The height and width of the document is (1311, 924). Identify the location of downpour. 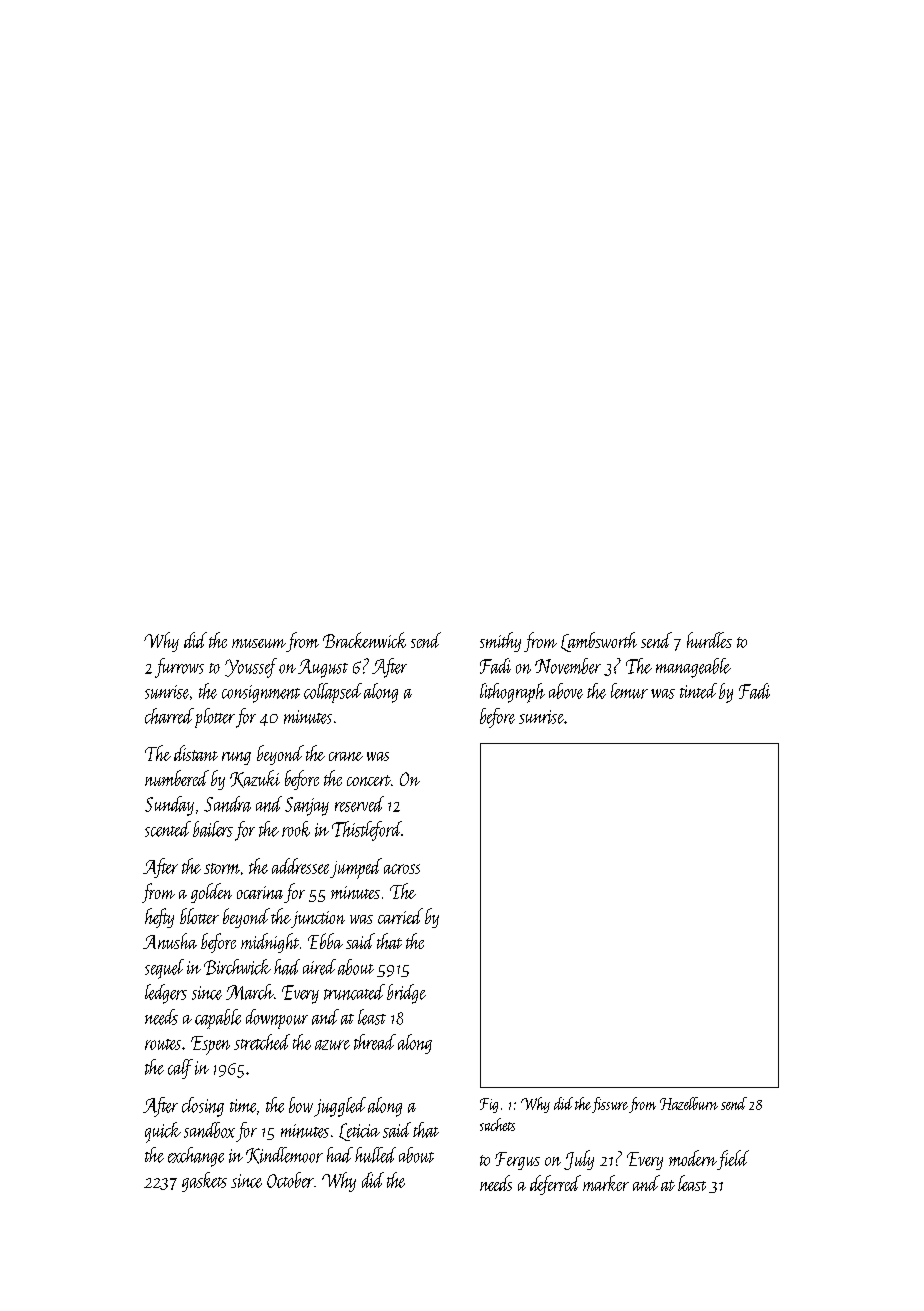
(277, 1019).
